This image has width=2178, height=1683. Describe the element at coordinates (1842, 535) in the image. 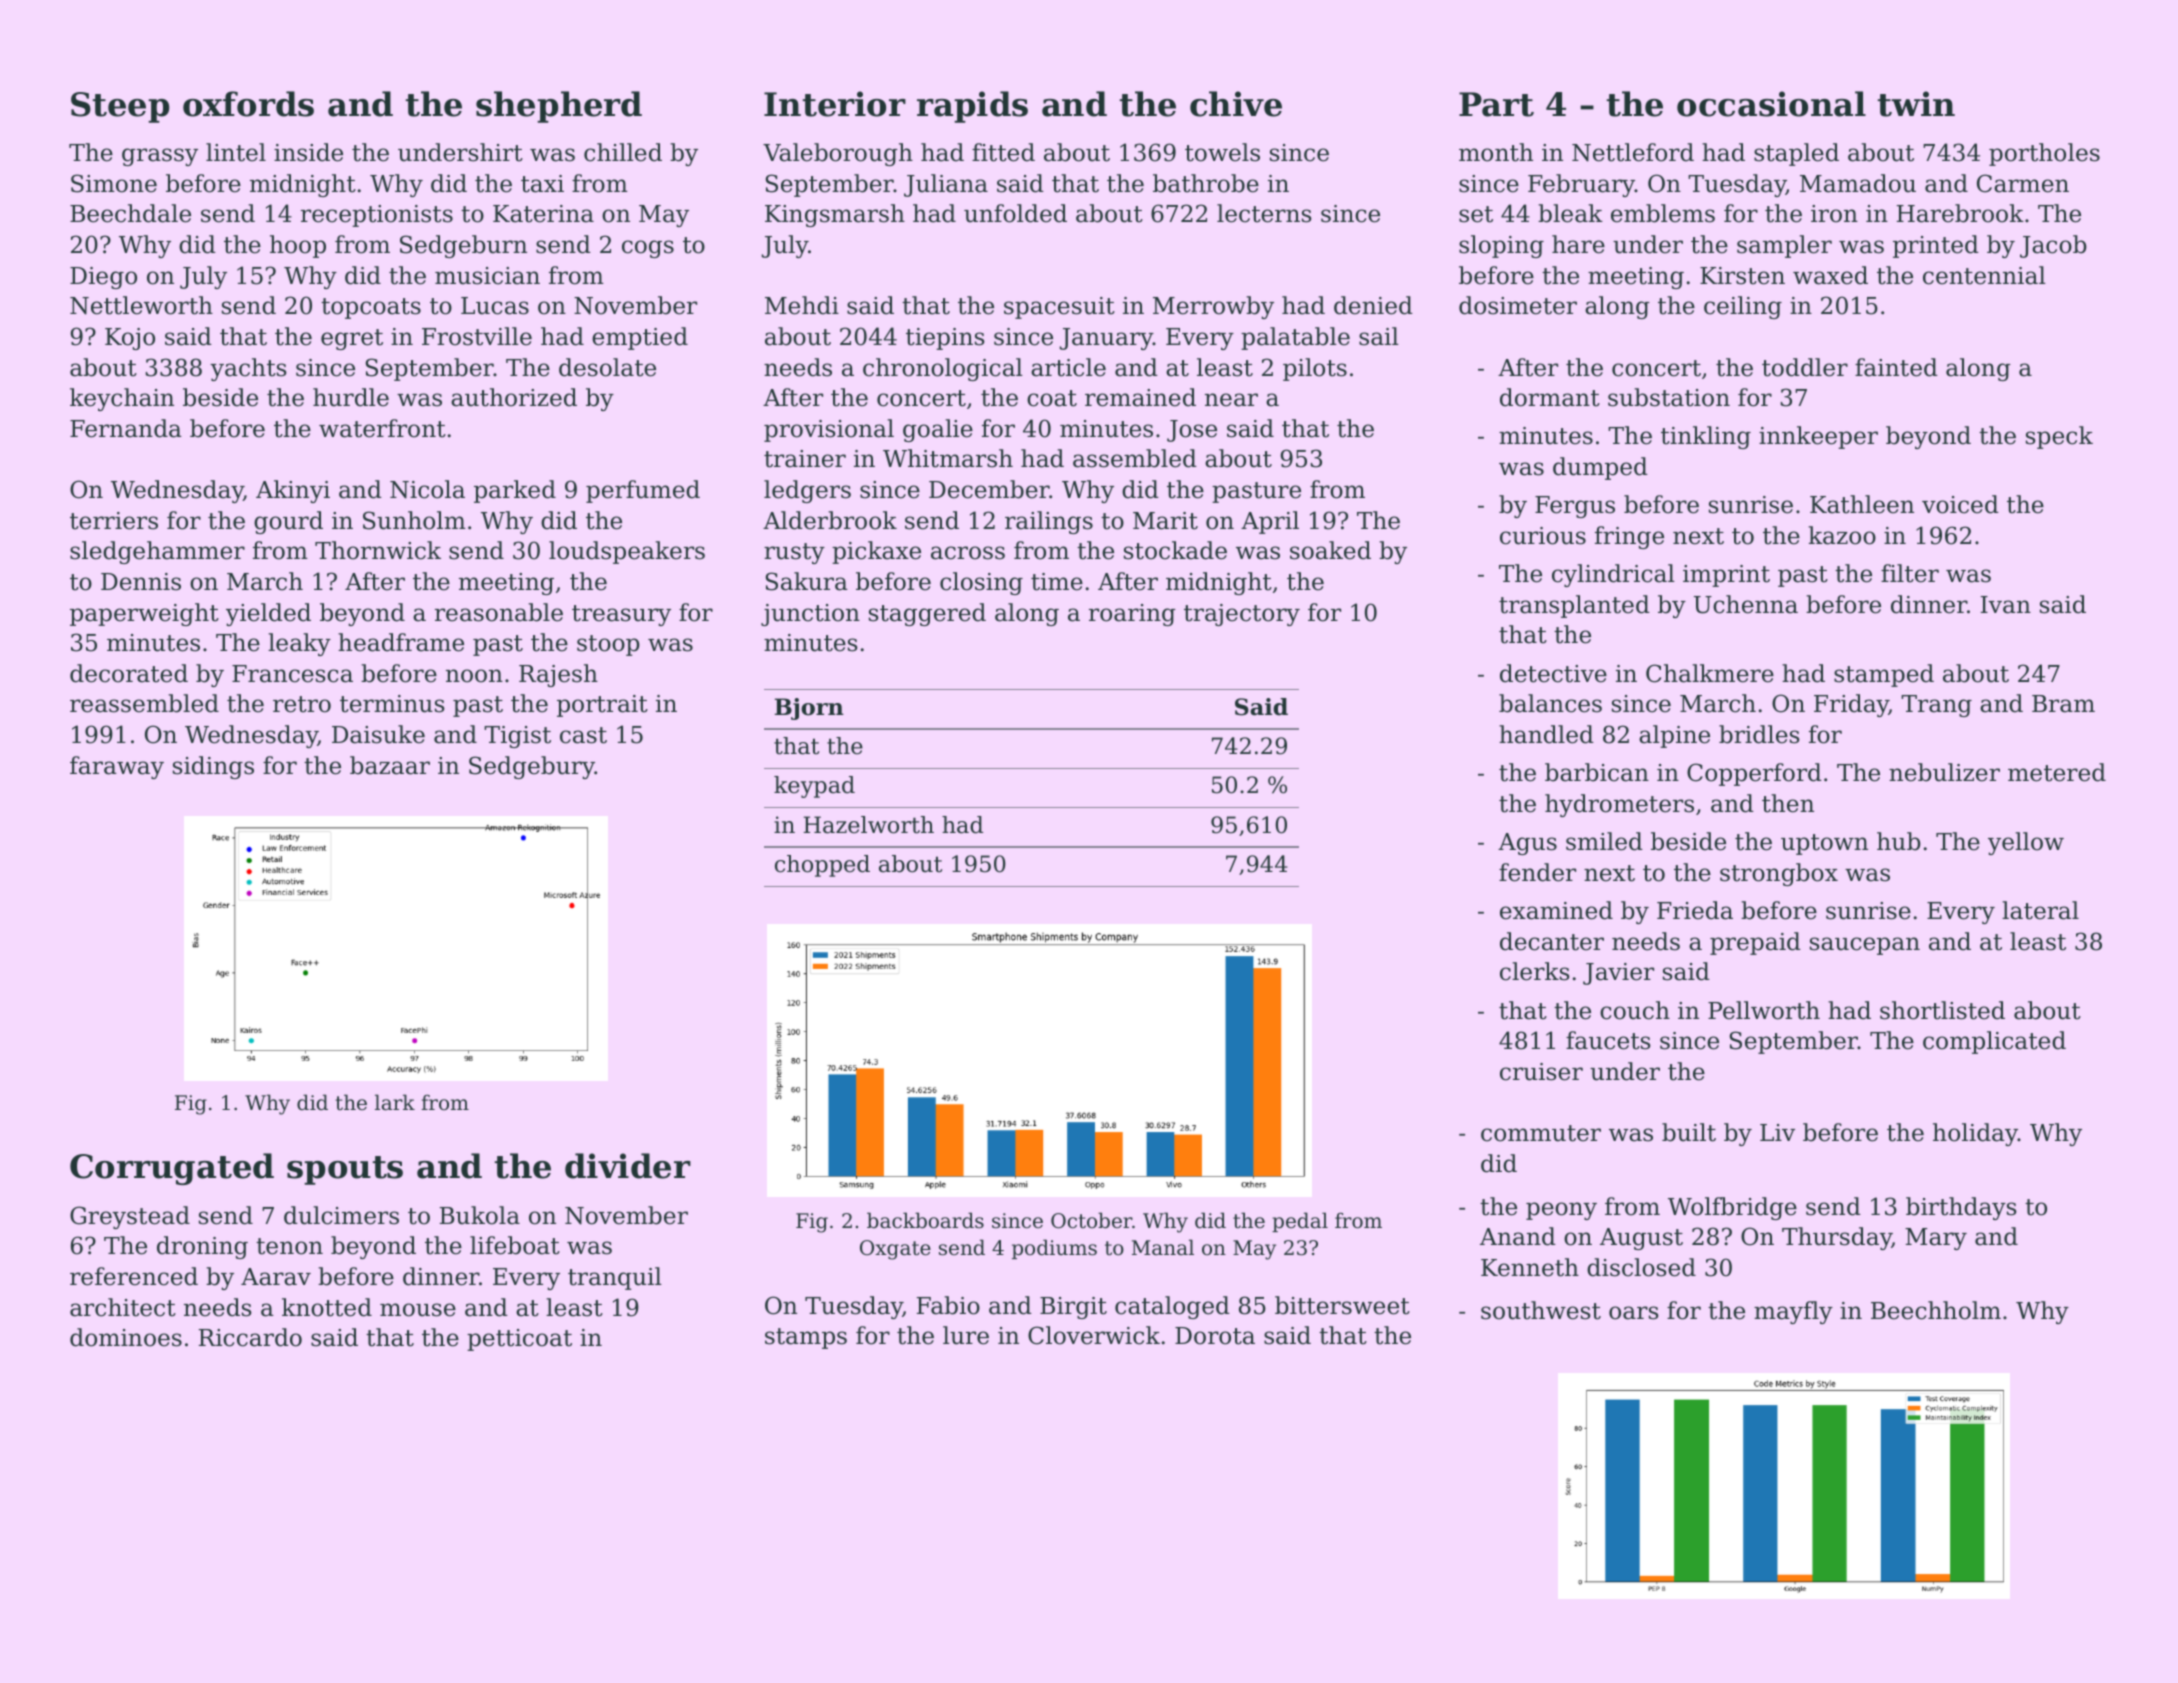

I see `kazoo` at that location.
